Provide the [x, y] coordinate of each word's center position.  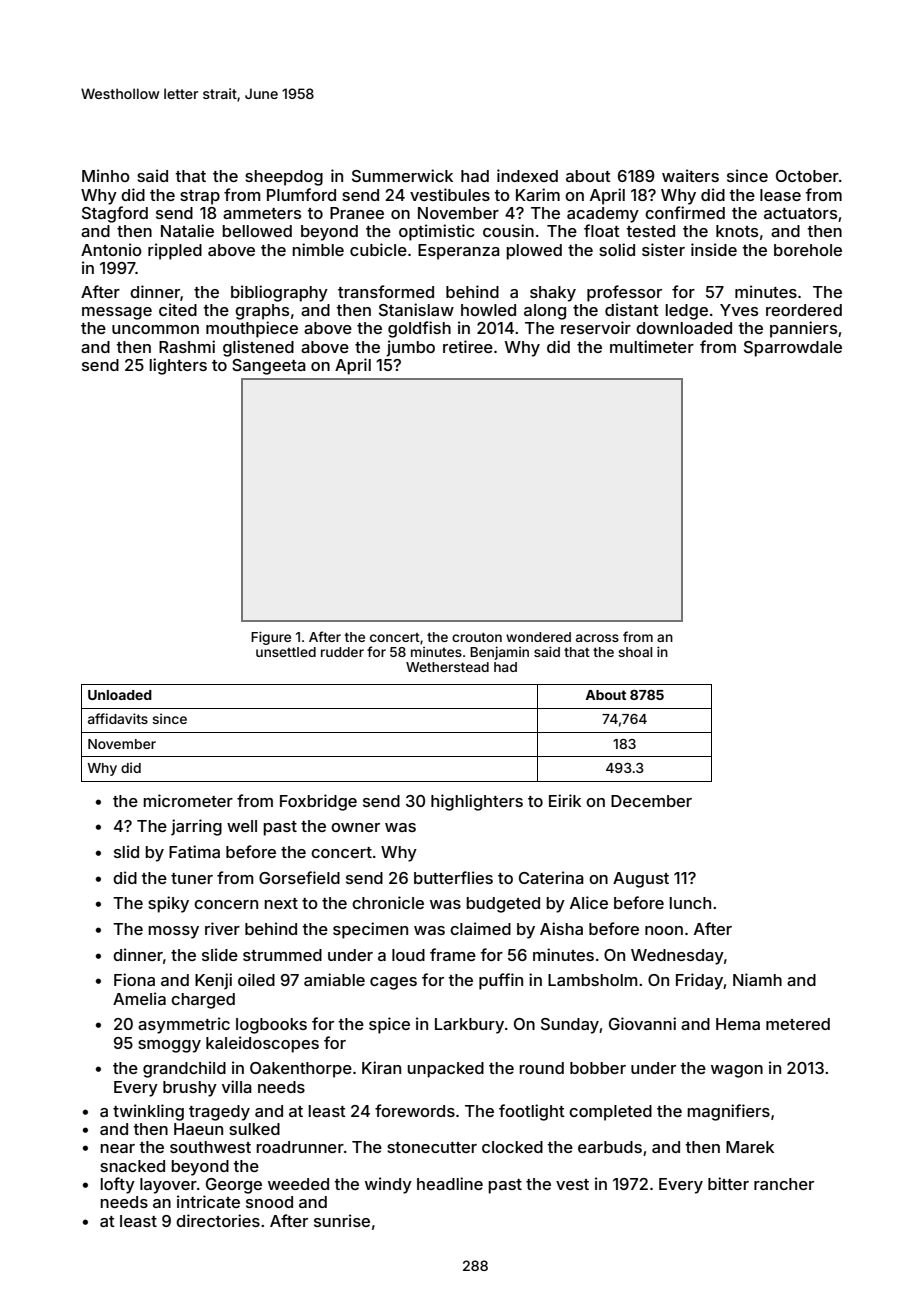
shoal [635, 652]
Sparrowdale [793, 349]
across [597, 638]
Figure [271, 638]
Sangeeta [269, 367]
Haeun [198, 1129]
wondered [538, 637]
